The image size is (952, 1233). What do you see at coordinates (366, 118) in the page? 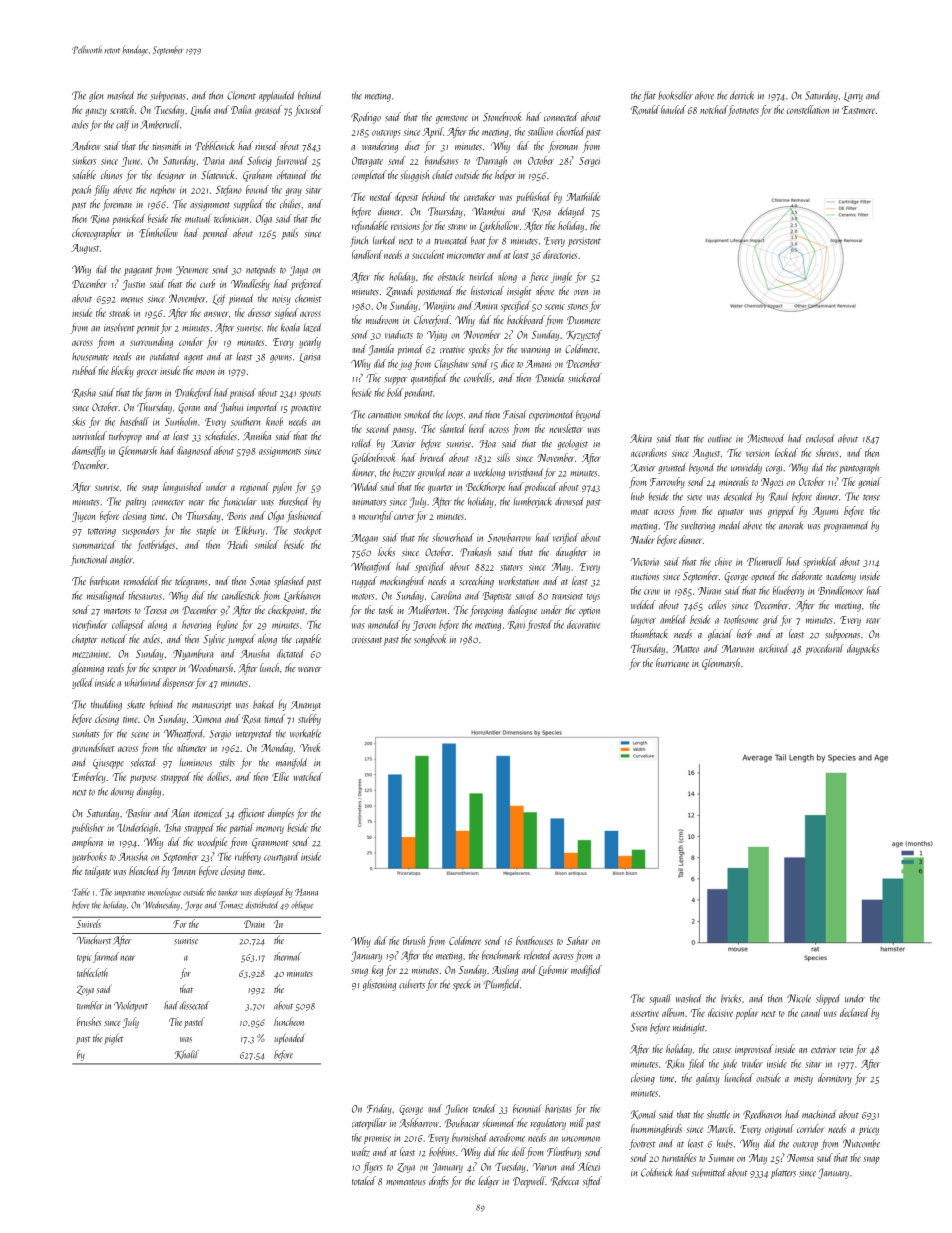
I see `Rodrigo` at bounding box center [366, 118].
